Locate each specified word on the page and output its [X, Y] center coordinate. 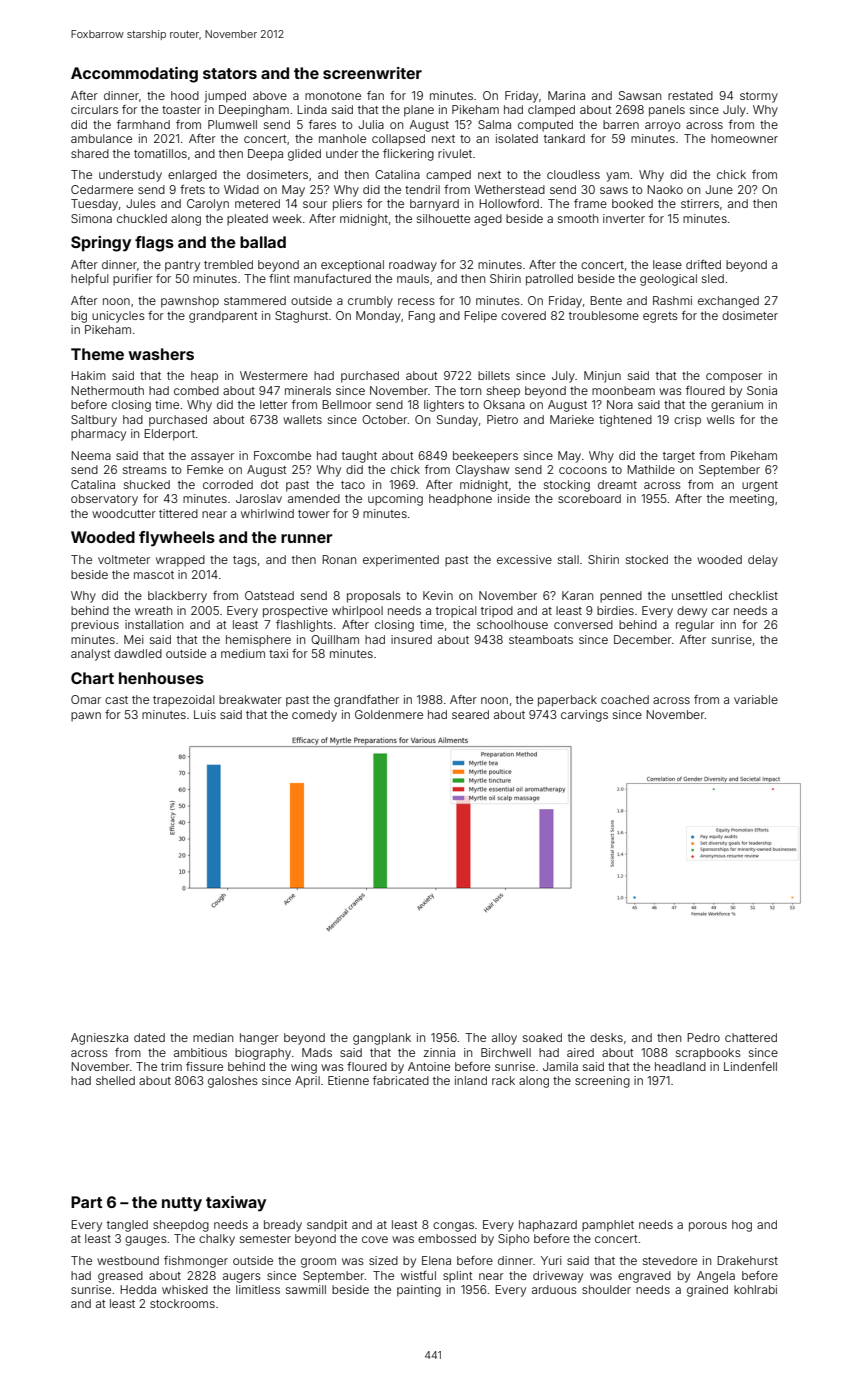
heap [204, 377]
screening [602, 1082]
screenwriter [372, 73]
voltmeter [124, 559]
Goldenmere [389, 714]
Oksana [504, 404]
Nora [620, 404]
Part [86, 1202]
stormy [759, 97]
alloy [504, 1039]
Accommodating [134, 75]
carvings [584, 716]
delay [763, 561]
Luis [205, 714]
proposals [374, 597]
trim [171, 1066]
